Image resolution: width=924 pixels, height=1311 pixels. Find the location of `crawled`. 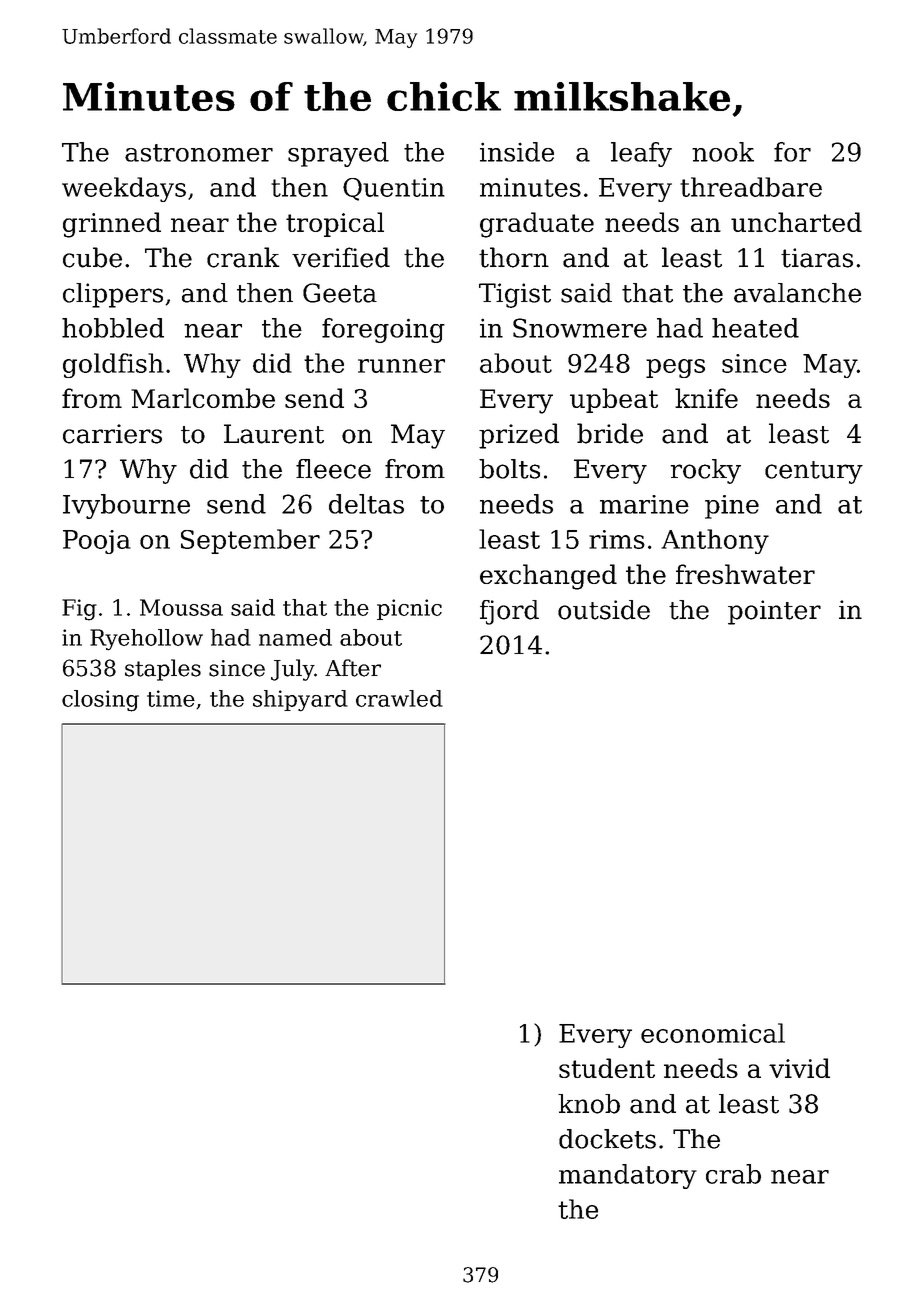

crawled is located at coordinates (399, 698).
